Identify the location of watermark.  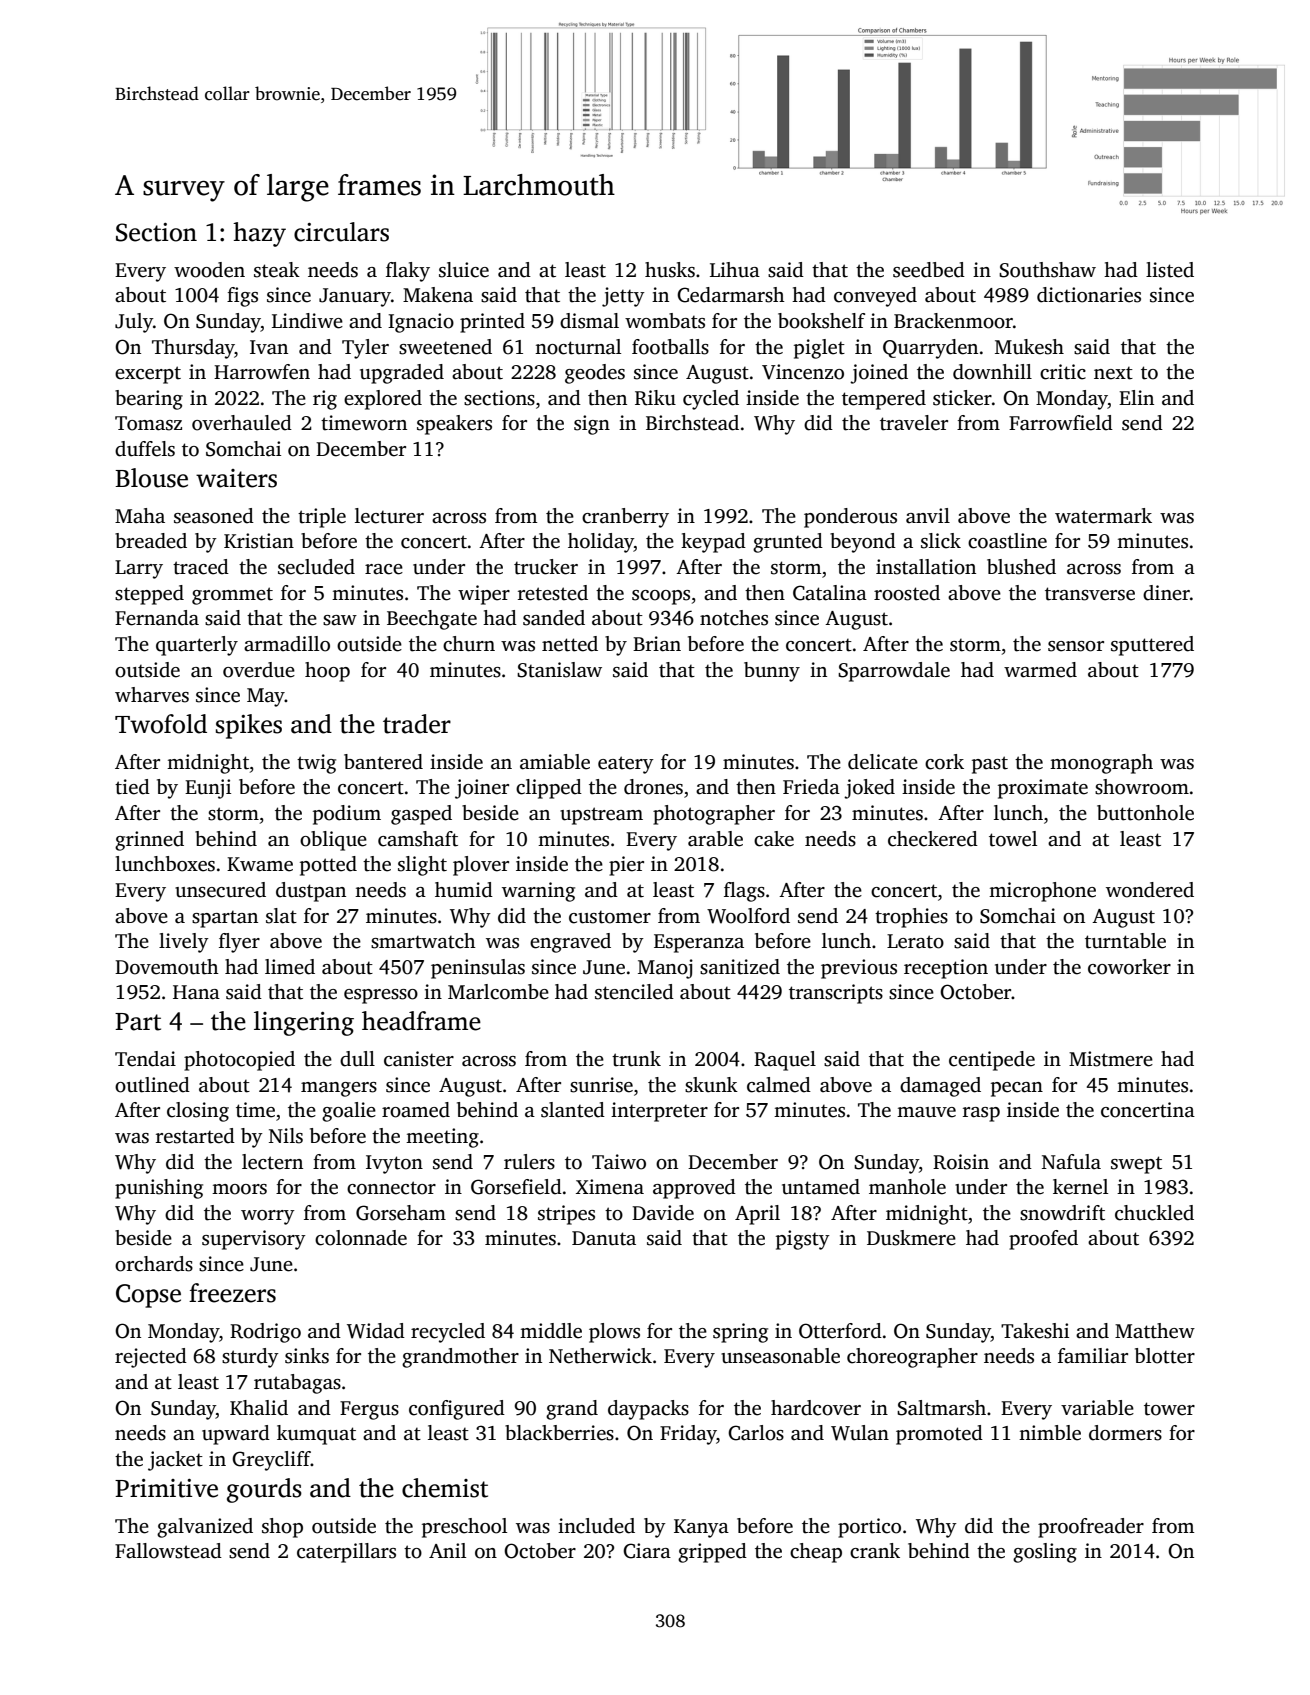
(1103, 516).
